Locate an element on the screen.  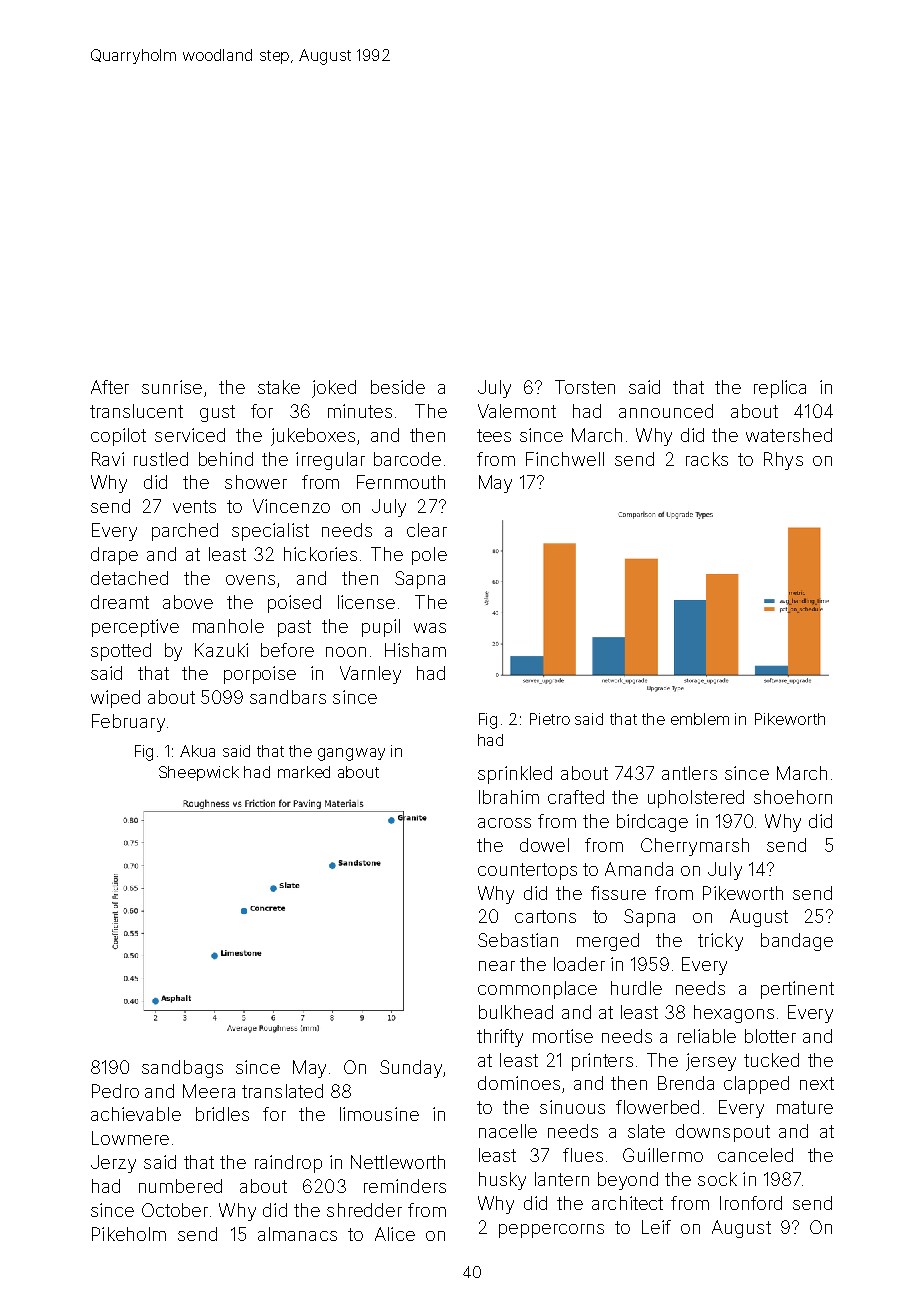
Sheepwick is located at coordinates (199, 773).
